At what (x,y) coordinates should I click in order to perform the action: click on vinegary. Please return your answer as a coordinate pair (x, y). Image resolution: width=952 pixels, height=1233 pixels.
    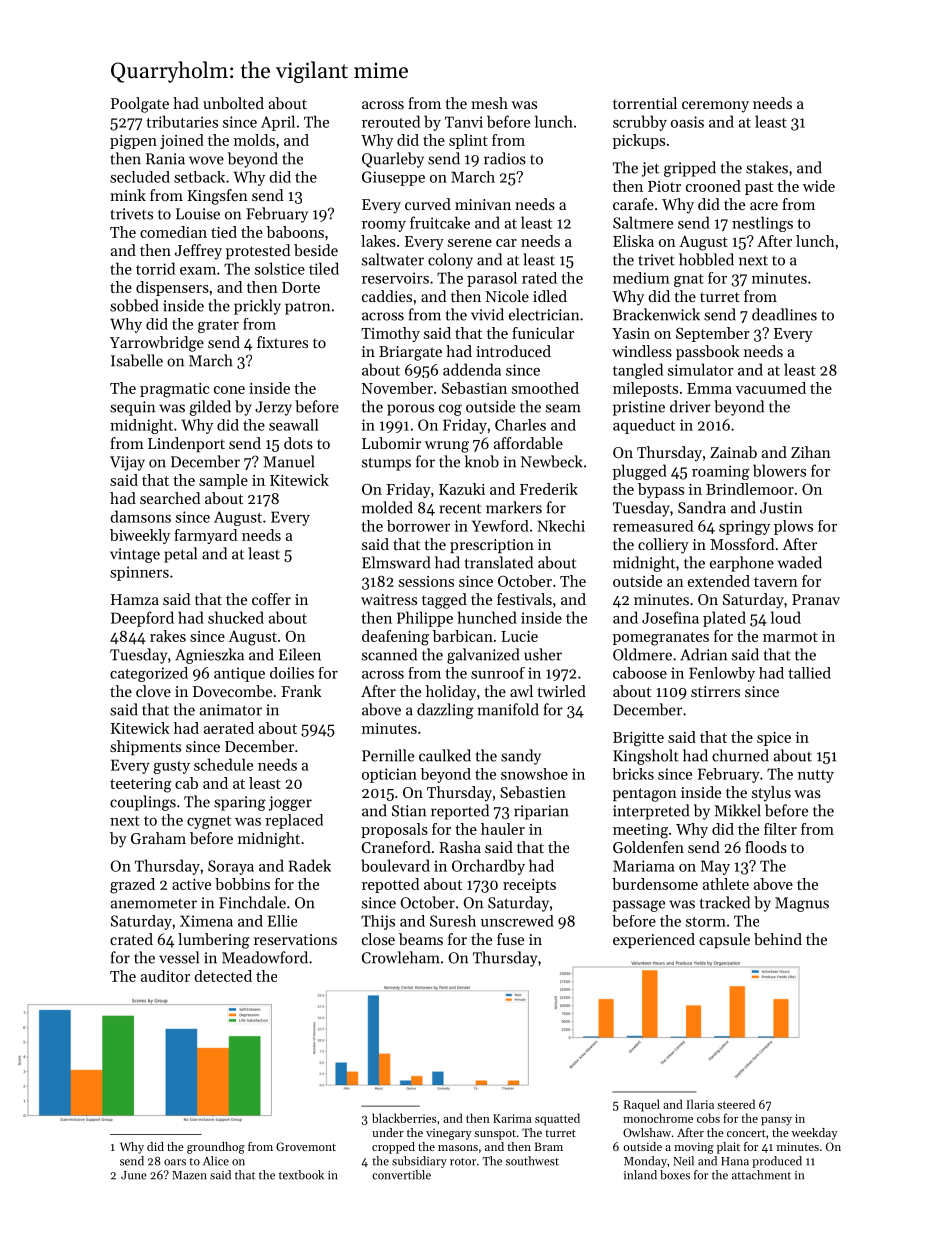
    Looking at the image, I should click on (449, 1134).
